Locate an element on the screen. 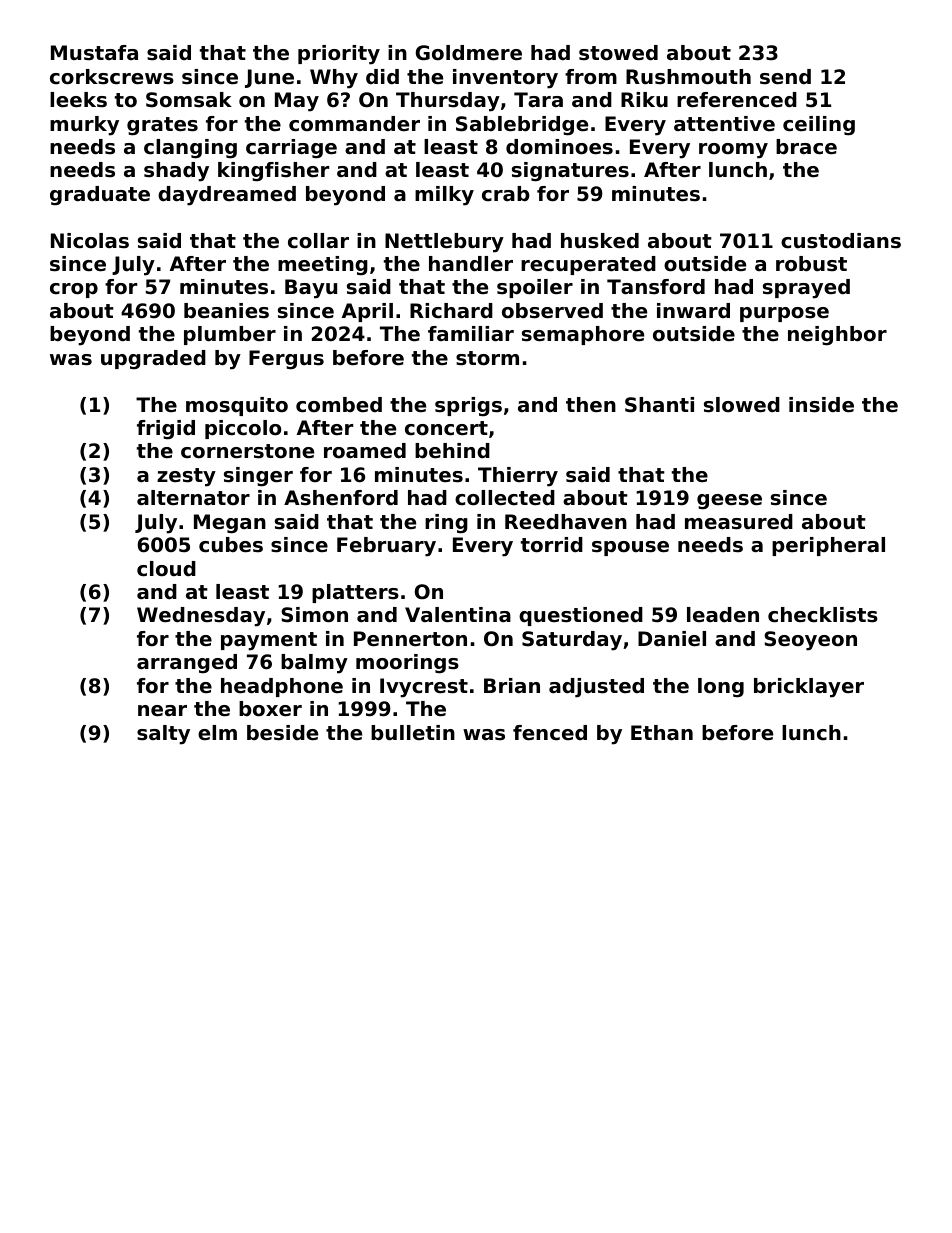 The height and width of the screenshot is (1233, 952). attentive is located at coordinates (724, 124).
